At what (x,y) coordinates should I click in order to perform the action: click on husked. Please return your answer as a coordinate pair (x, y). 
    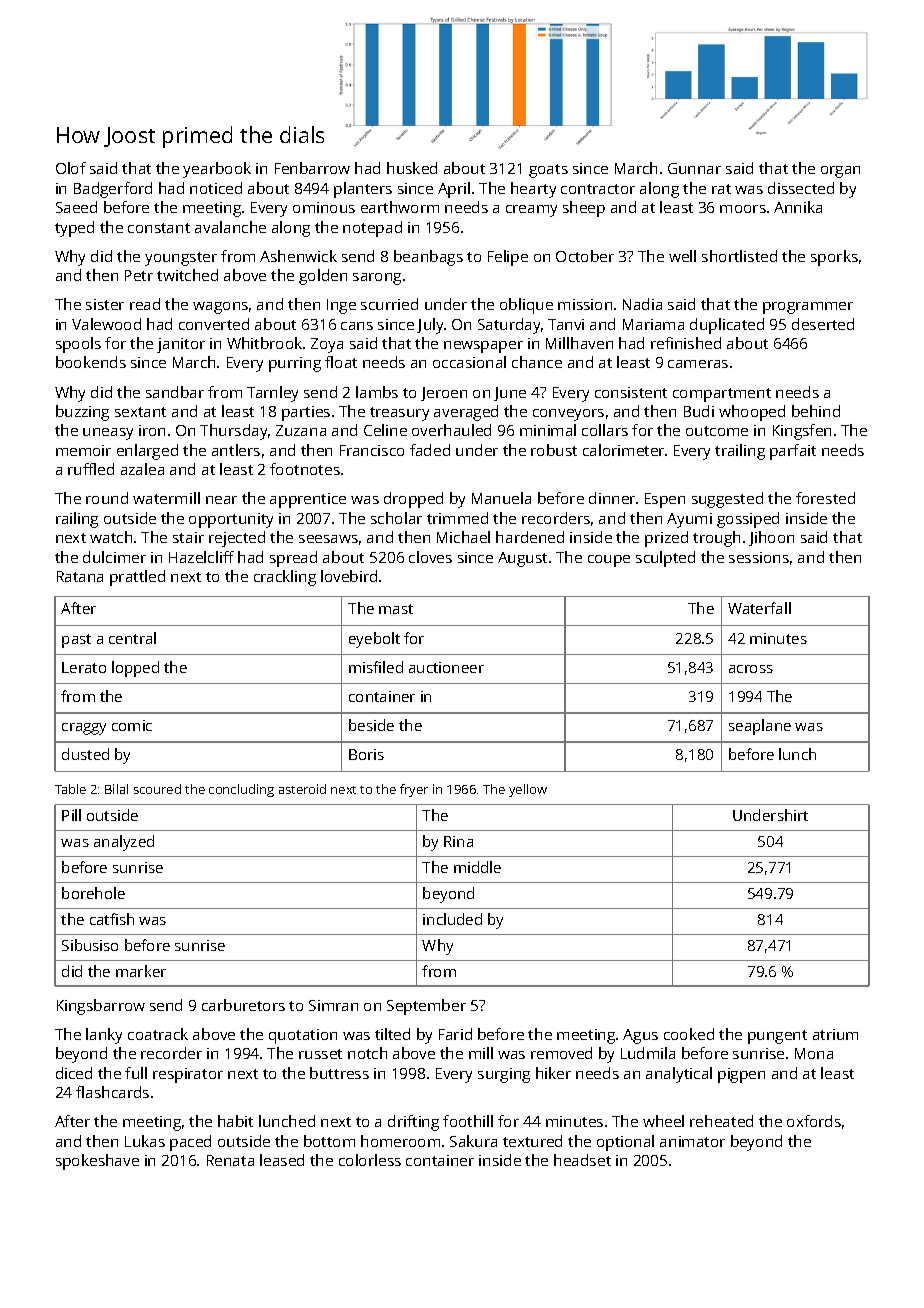
    Looking at the image, I should click on (412, 168).
